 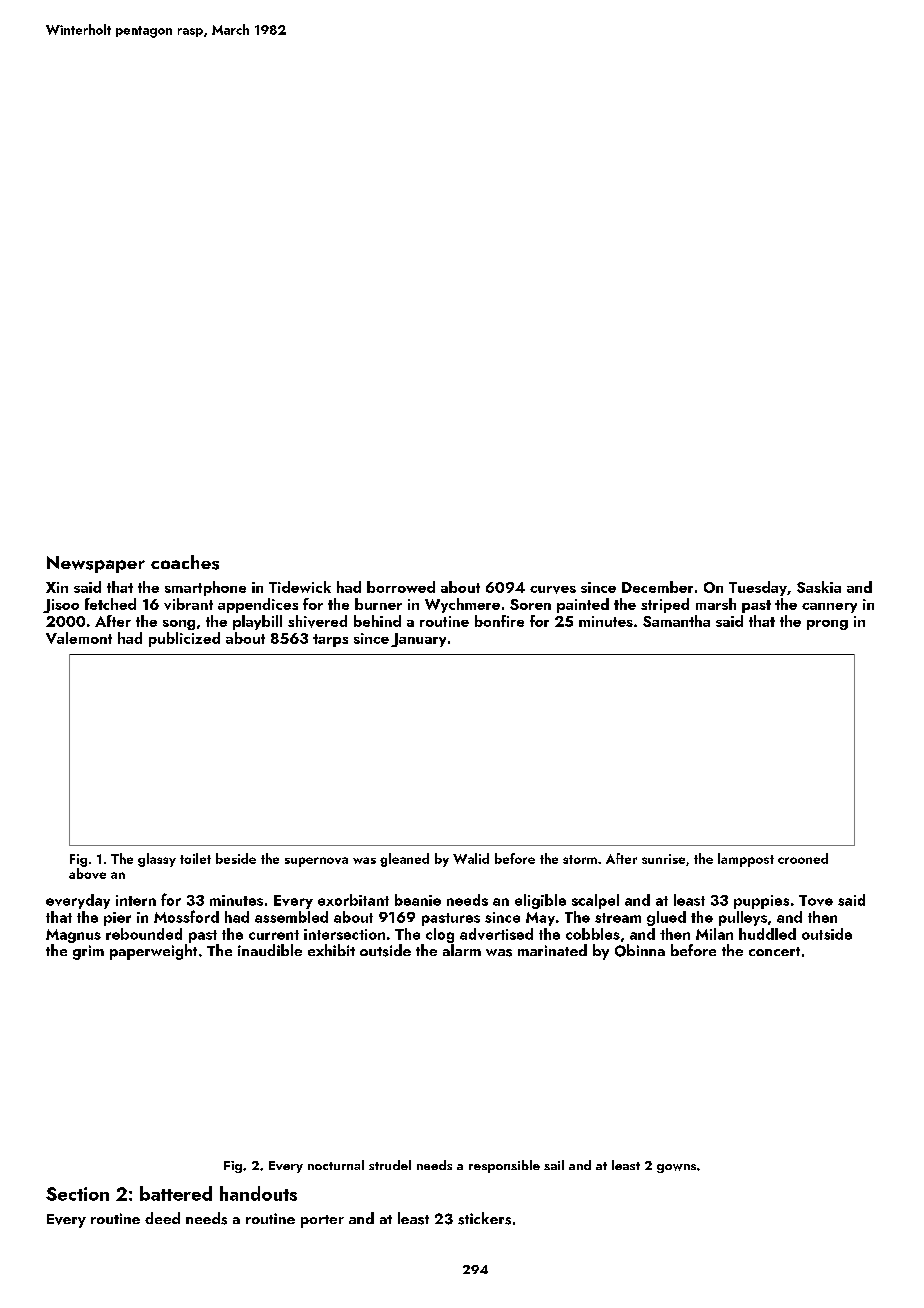 What do you see at coordinates (553, 590) in the screenshot?
I see `curves` at bounding box center [553, 590].
